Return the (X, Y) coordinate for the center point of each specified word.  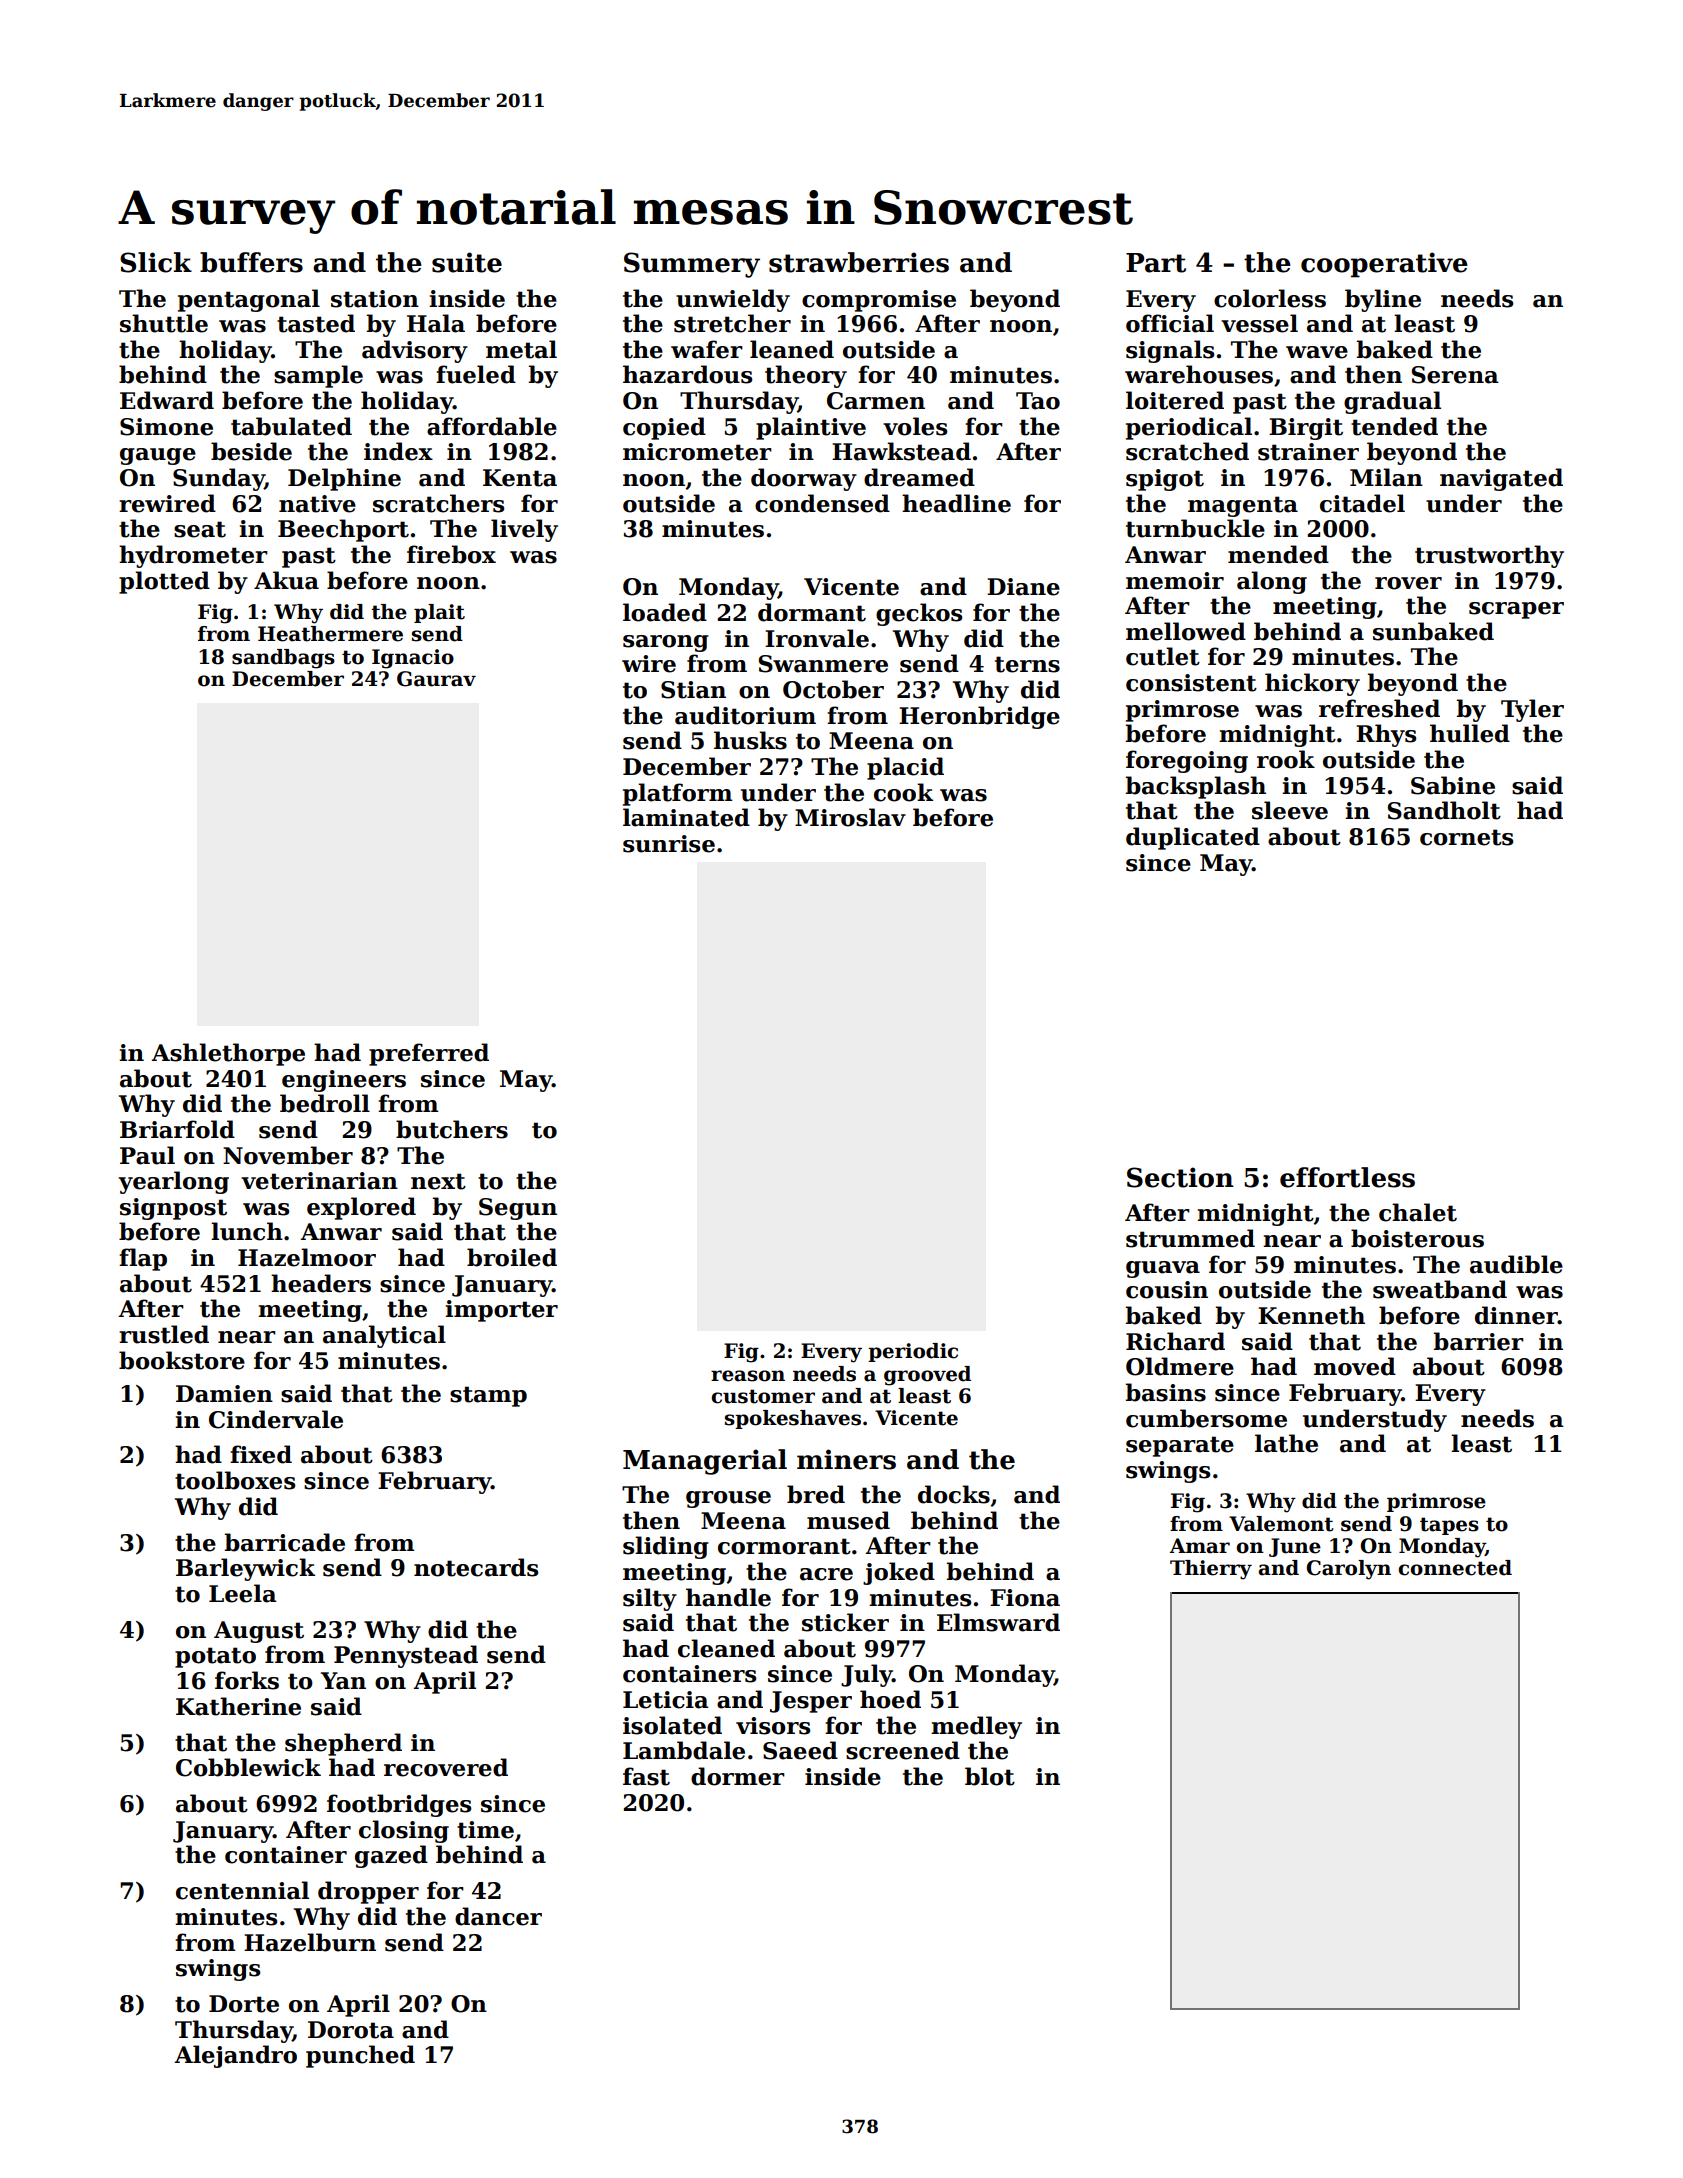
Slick (156, 262)
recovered (446, 1767)
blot (990, 1776)
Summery (692, 265)
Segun (518, 1209)
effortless (1347, 1177)
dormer (738, 1776)
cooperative (1384, 265)
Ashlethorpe (228, 1054)
